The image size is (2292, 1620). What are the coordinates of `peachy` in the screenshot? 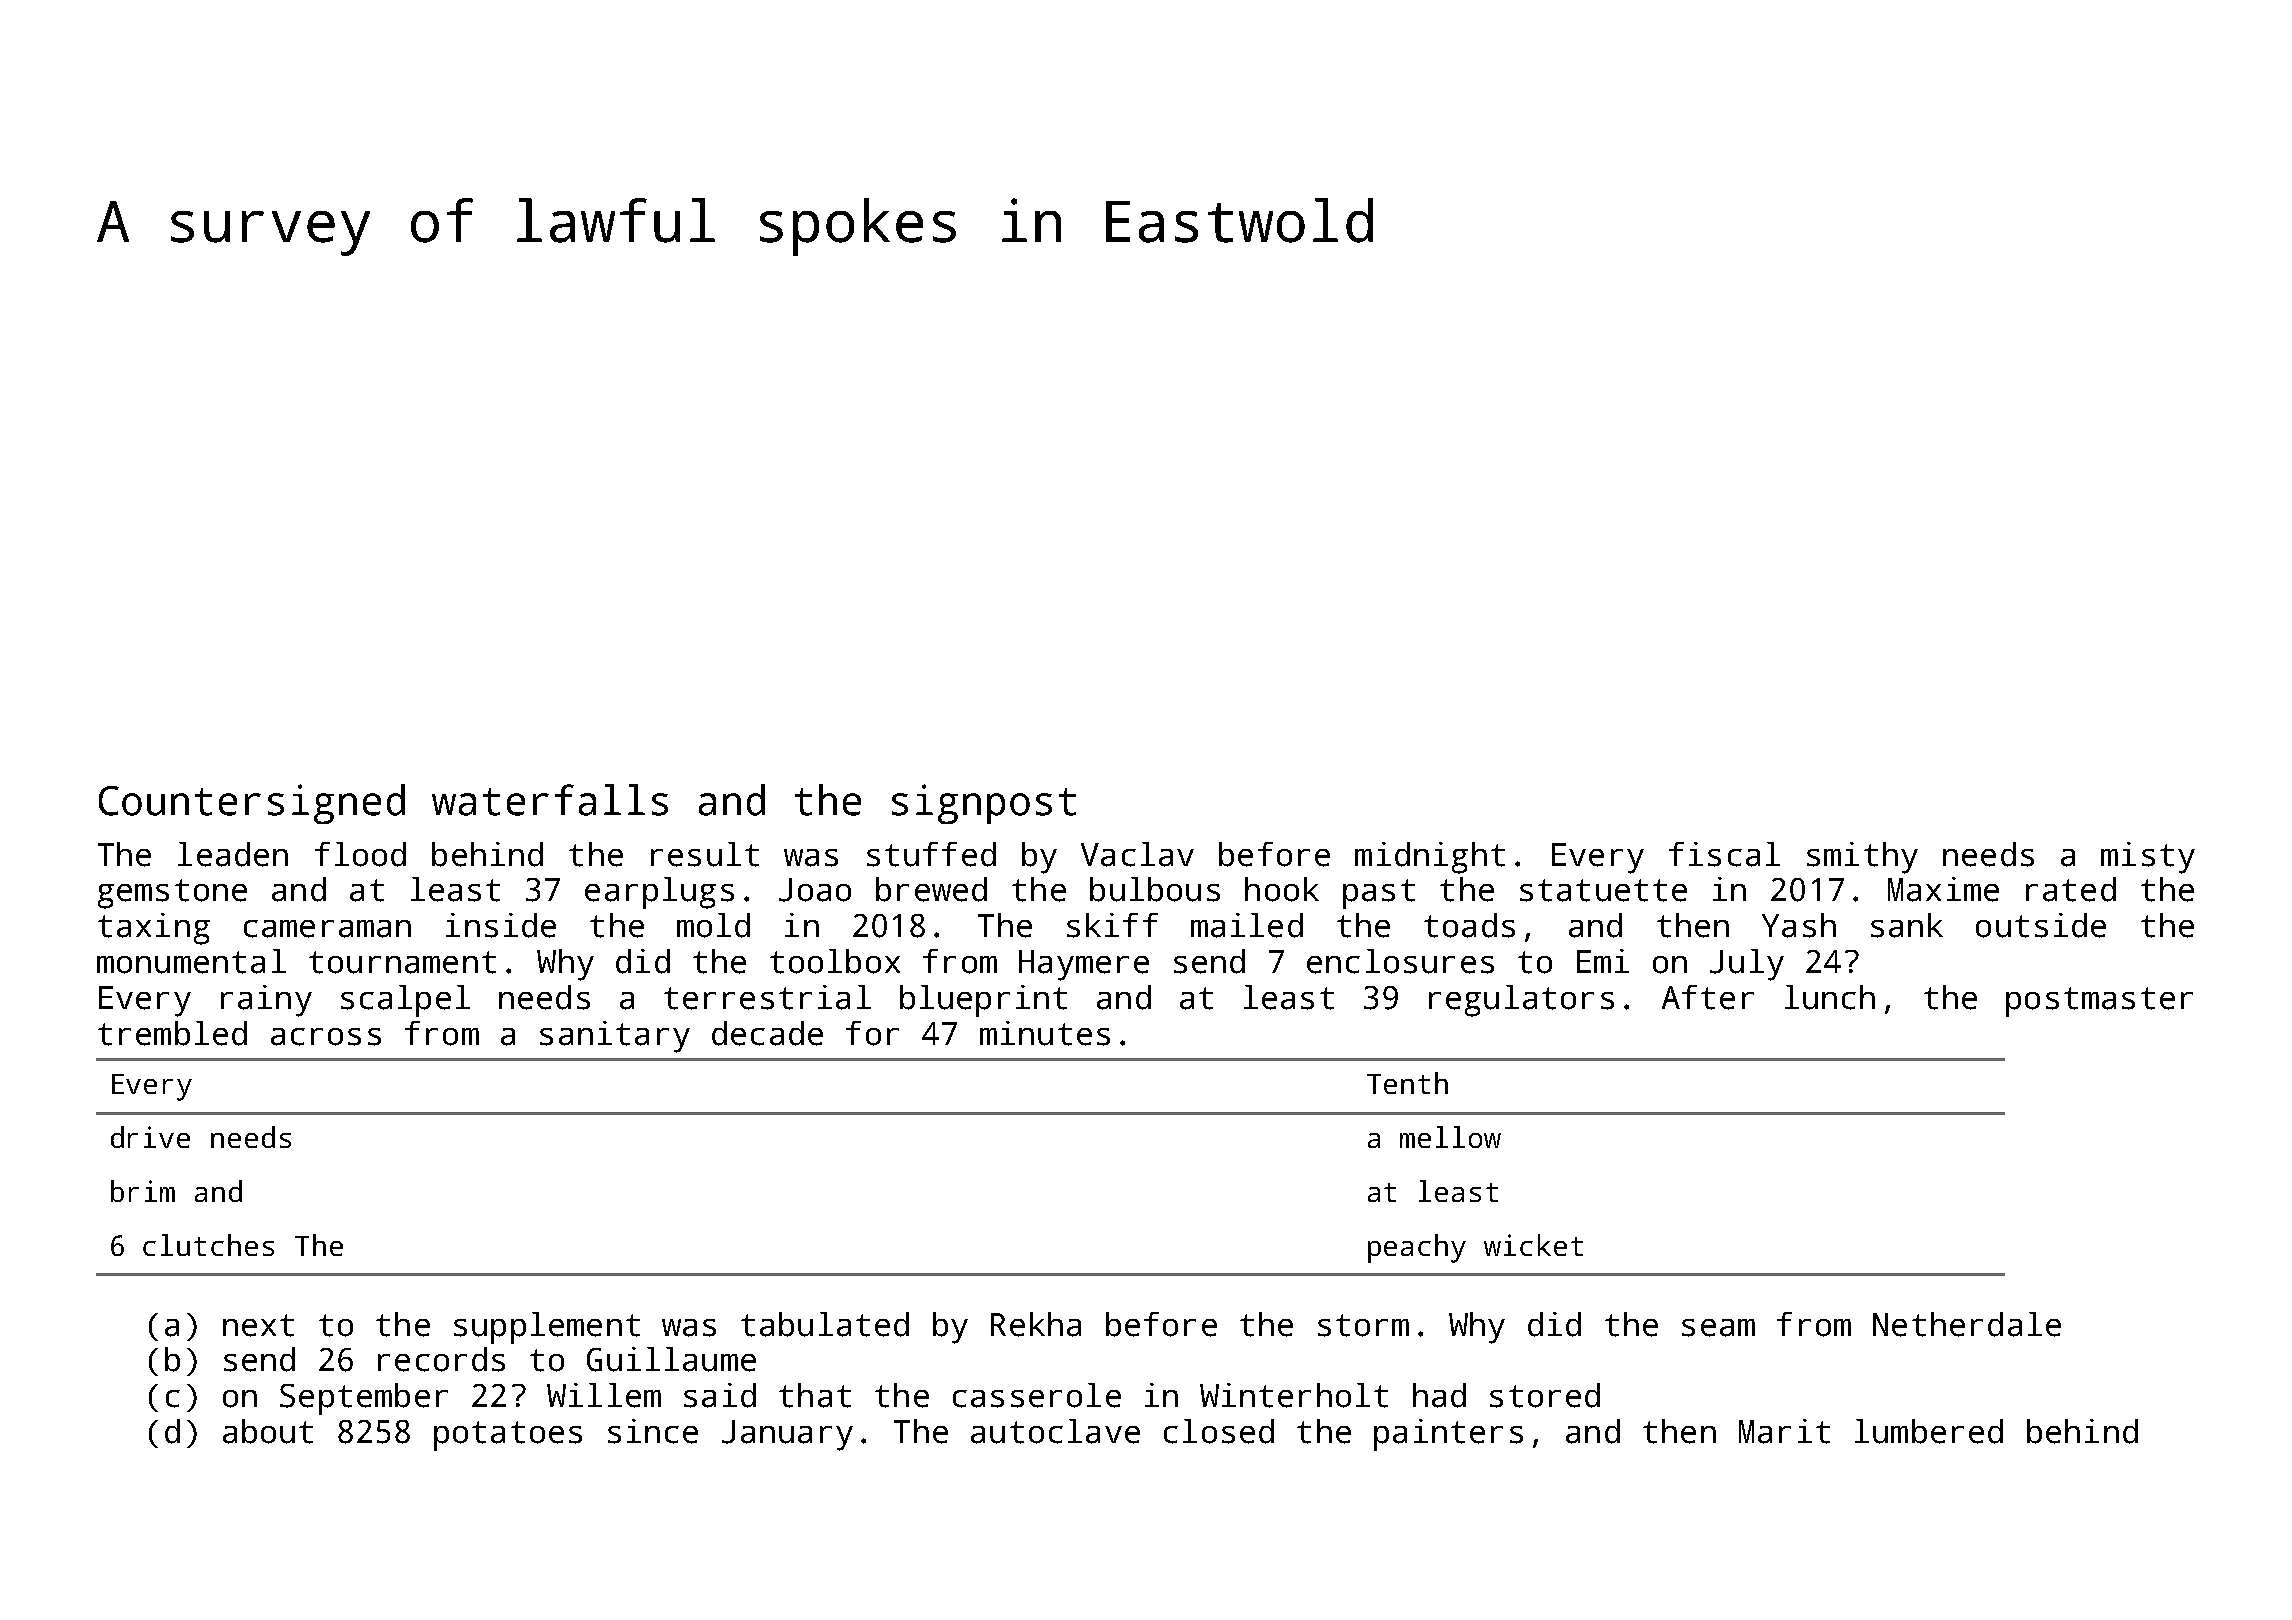 It's located at (1417, 1248).
